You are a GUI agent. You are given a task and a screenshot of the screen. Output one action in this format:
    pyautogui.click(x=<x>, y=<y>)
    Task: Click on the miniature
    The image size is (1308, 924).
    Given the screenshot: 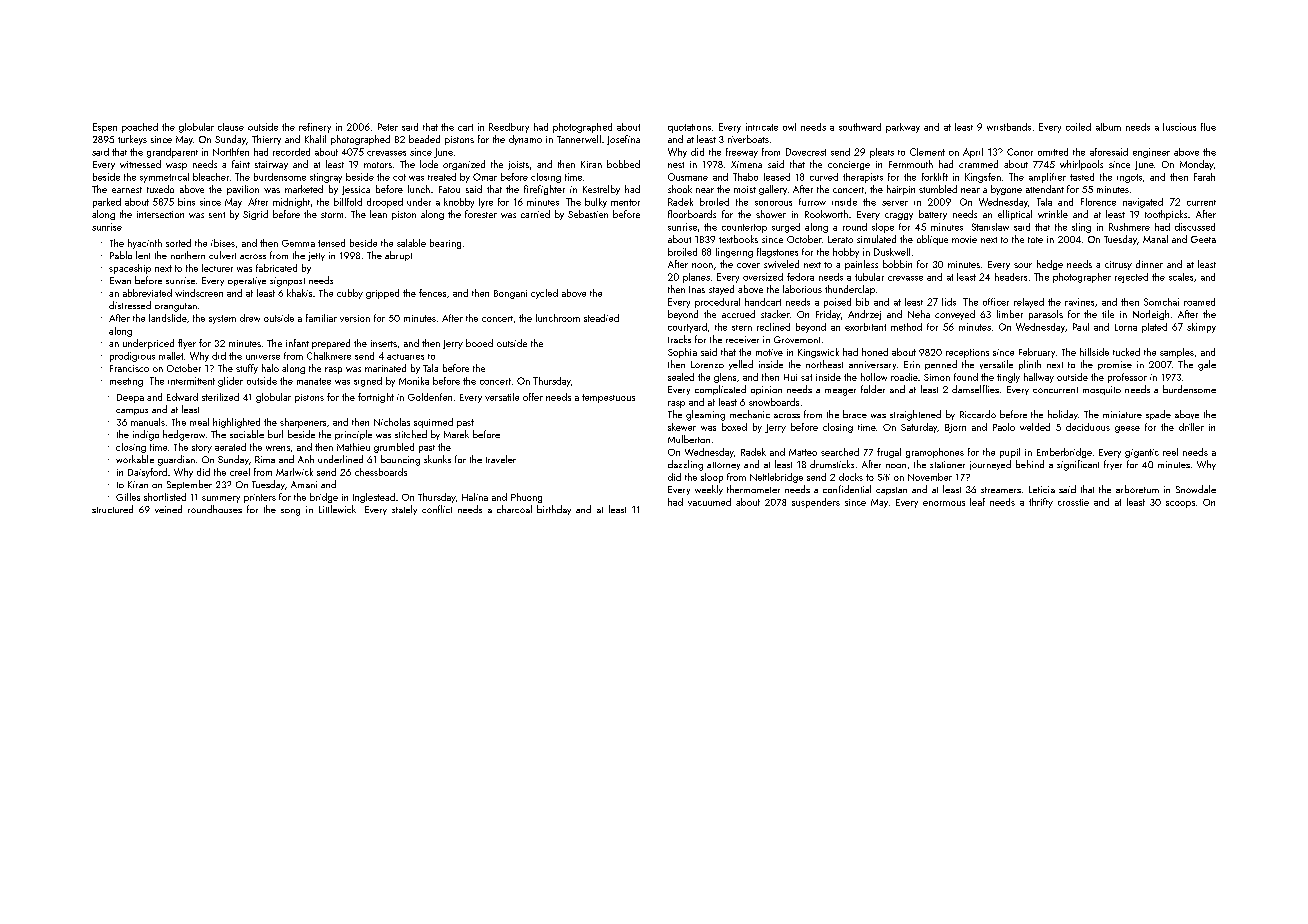 What is the action you would take?
    pyautogui.click(x=1122, y=414)
